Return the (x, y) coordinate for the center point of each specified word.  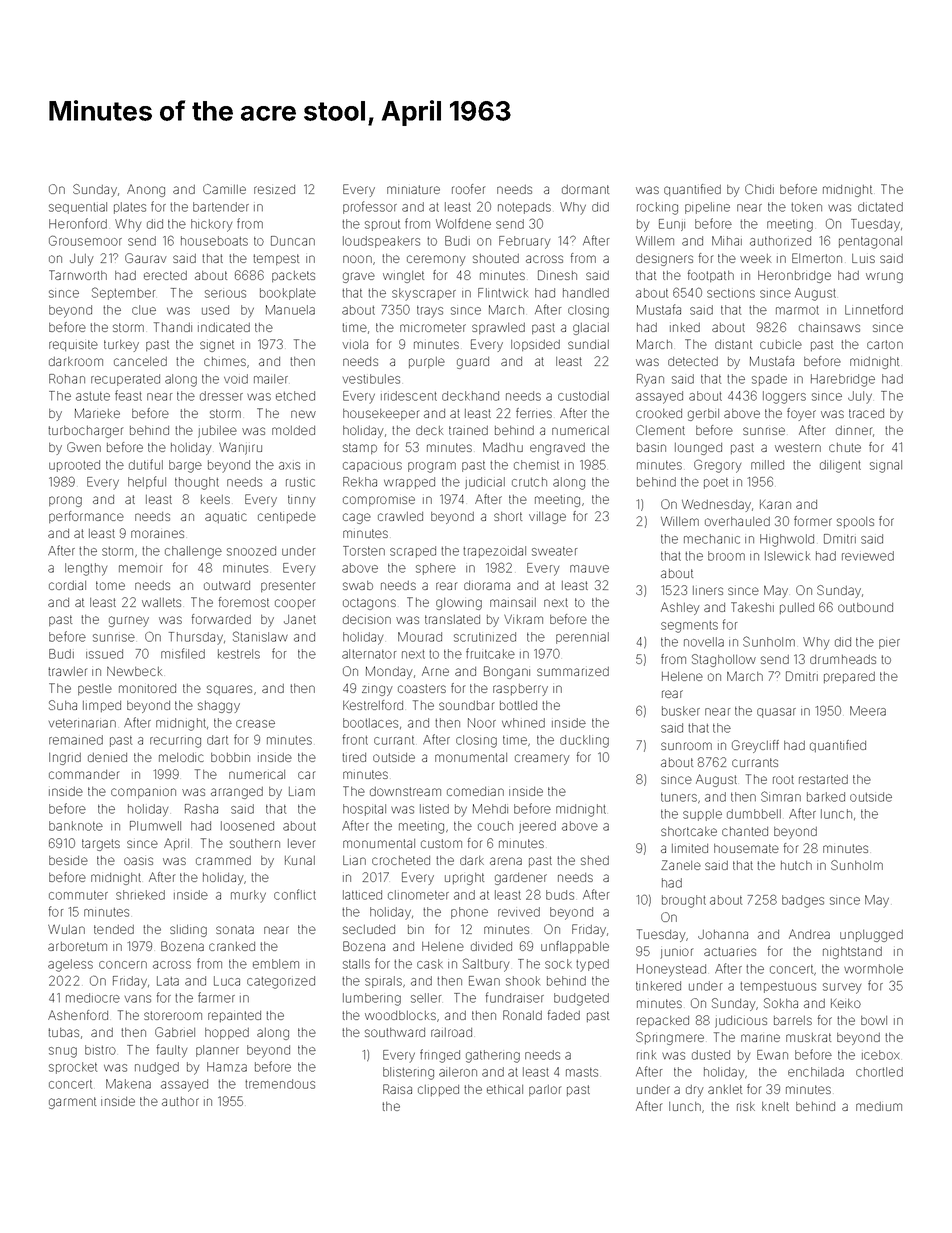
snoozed (251, 551)
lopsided (535, 345)
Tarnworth (78, 275)
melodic (181, 757)
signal (886, 466)
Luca (227, 981)
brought (684, 901)
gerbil (703, 415)
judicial (485, 483)
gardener (521, 879)
